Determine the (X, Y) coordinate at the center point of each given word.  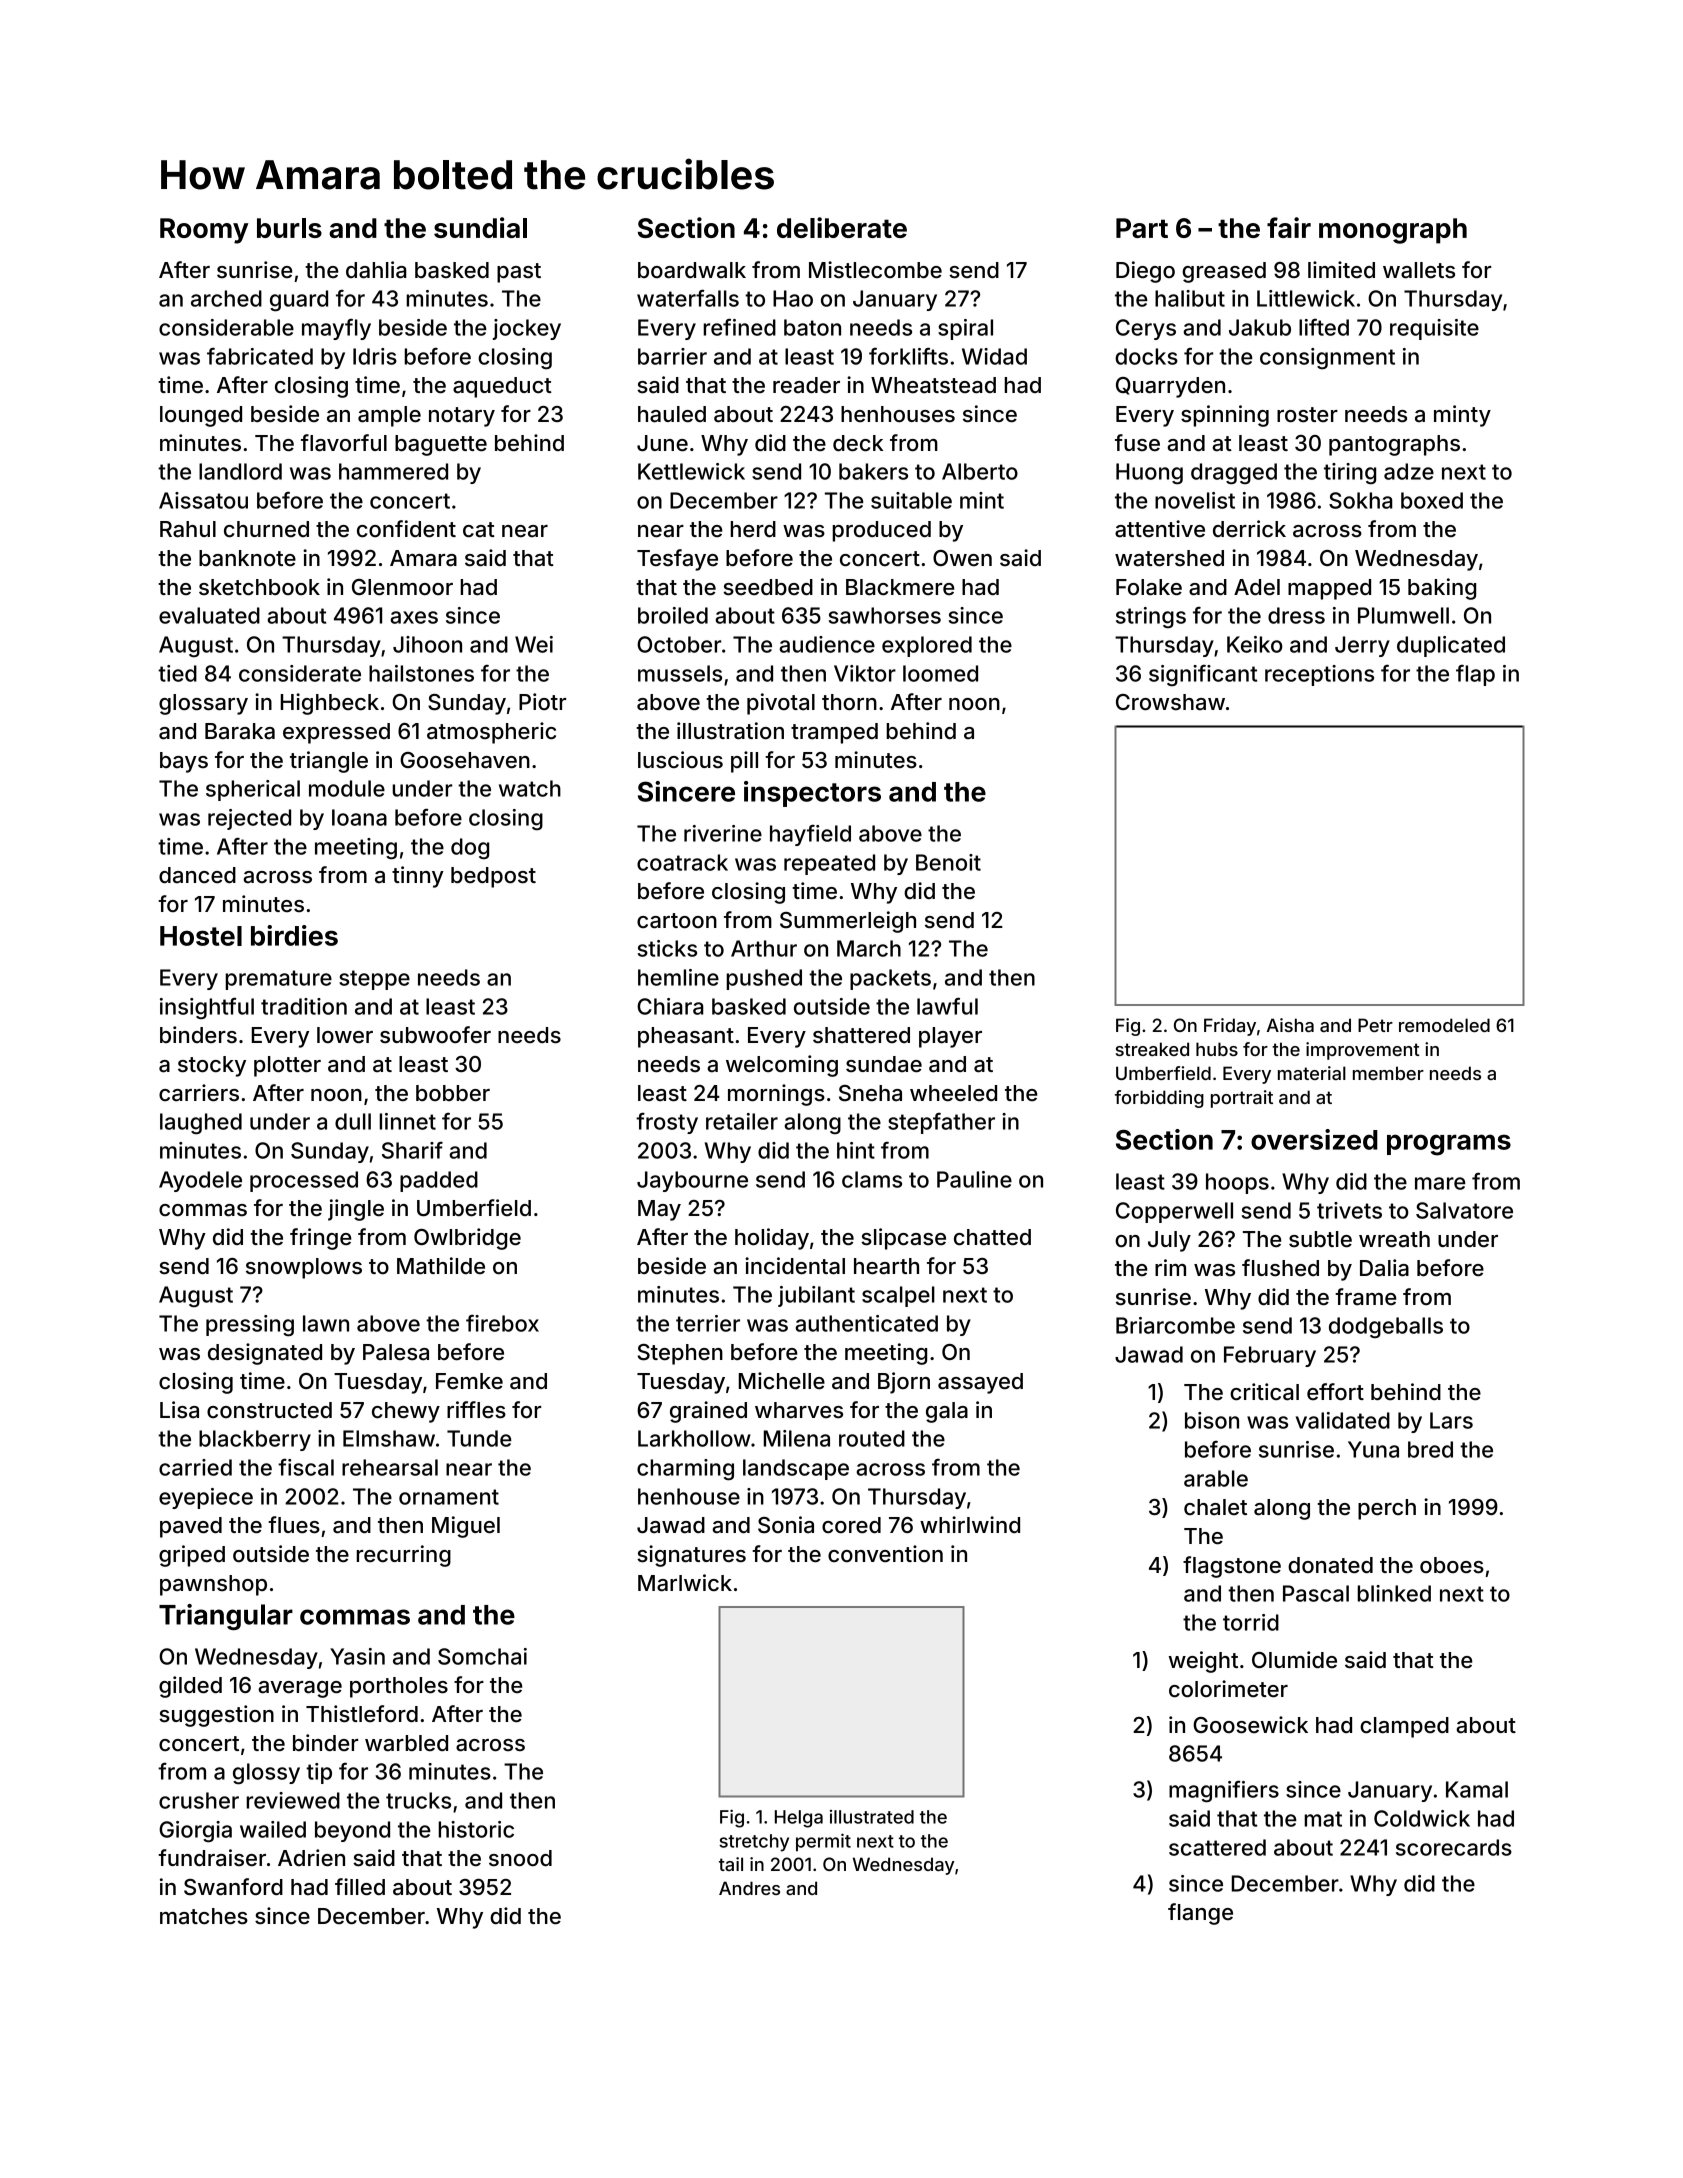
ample (389, 416)
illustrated (872, 1817)
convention (885, 1554)
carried (195, 1467)
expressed (336, 733)
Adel (1257, 587)
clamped (1404, 1727)
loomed (940, 673)
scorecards (1454, 1847)
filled (360, 1887)
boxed (1432, 500)
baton (812, 327)
